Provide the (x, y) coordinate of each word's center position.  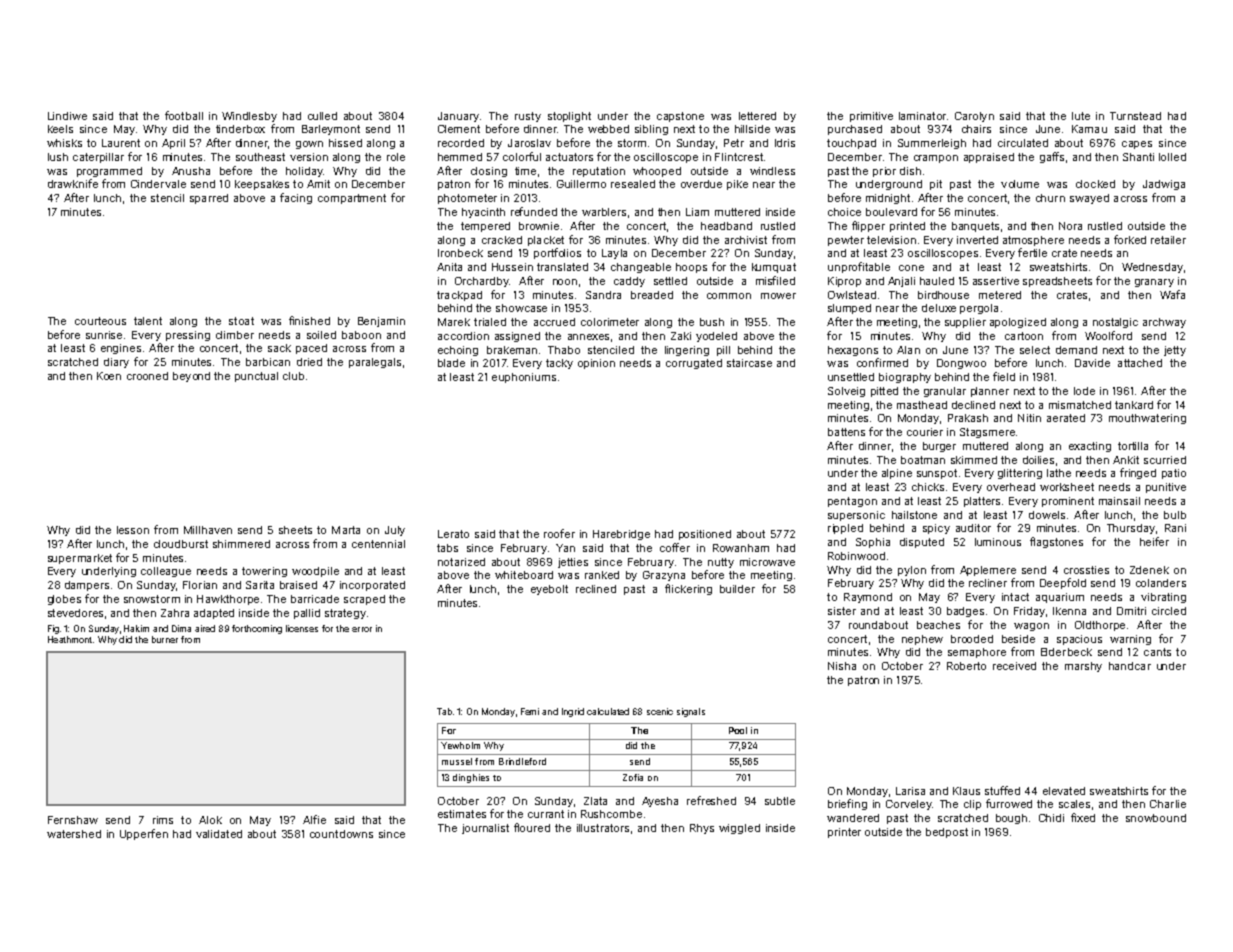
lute (1081, 116)
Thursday (1131, 529)
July (395, 531)
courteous (100, 321)
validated (219, 834)
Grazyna (664, 576)
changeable (641, 268)
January (458, 117)
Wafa (1172, 294)
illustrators (603, 828)
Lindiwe (67, 116)
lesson (133, 530)
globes (64, 600)
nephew (922, 640)
